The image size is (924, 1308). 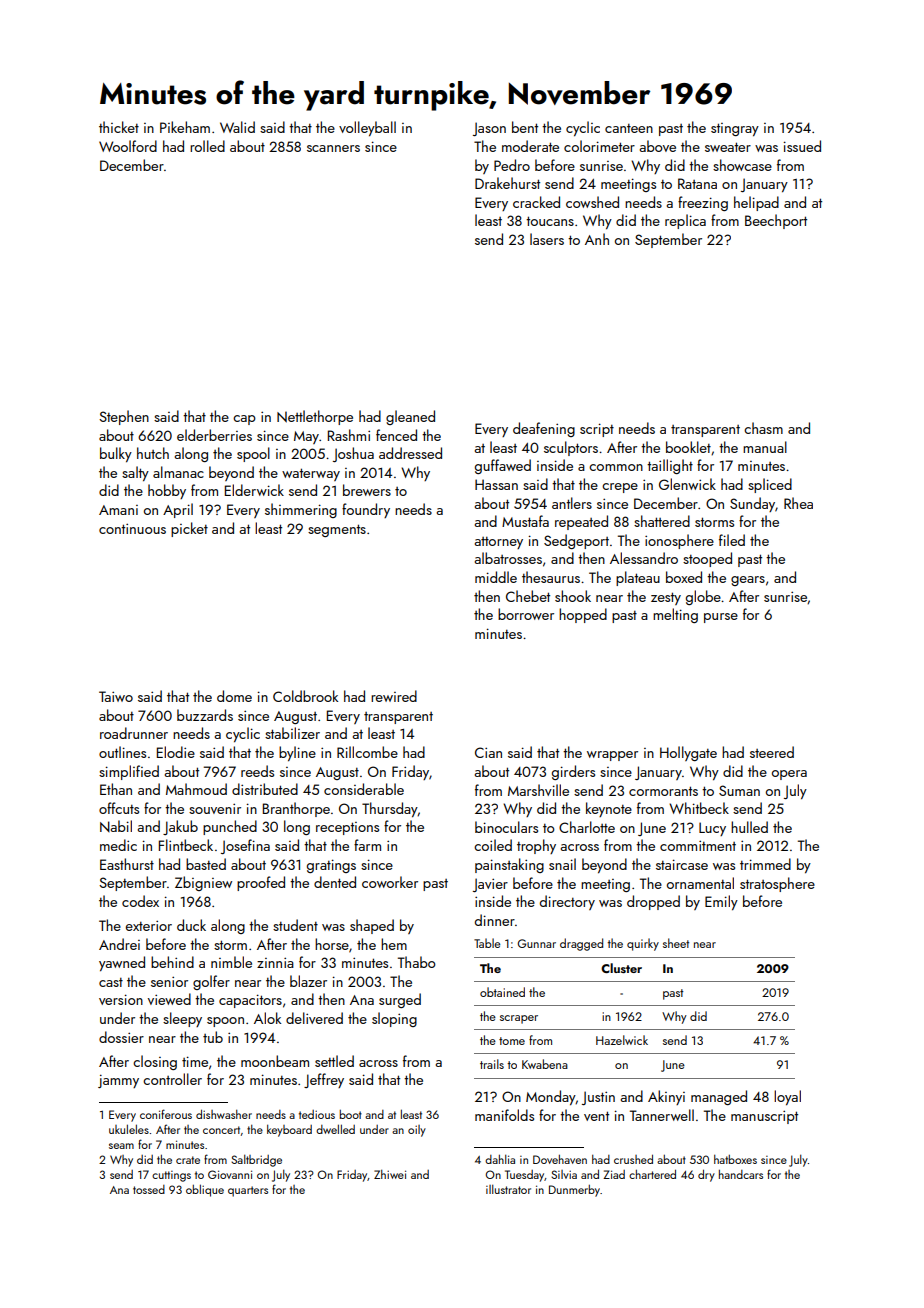 I want to click on Zhiwei, so click(x=390, y=1174).
